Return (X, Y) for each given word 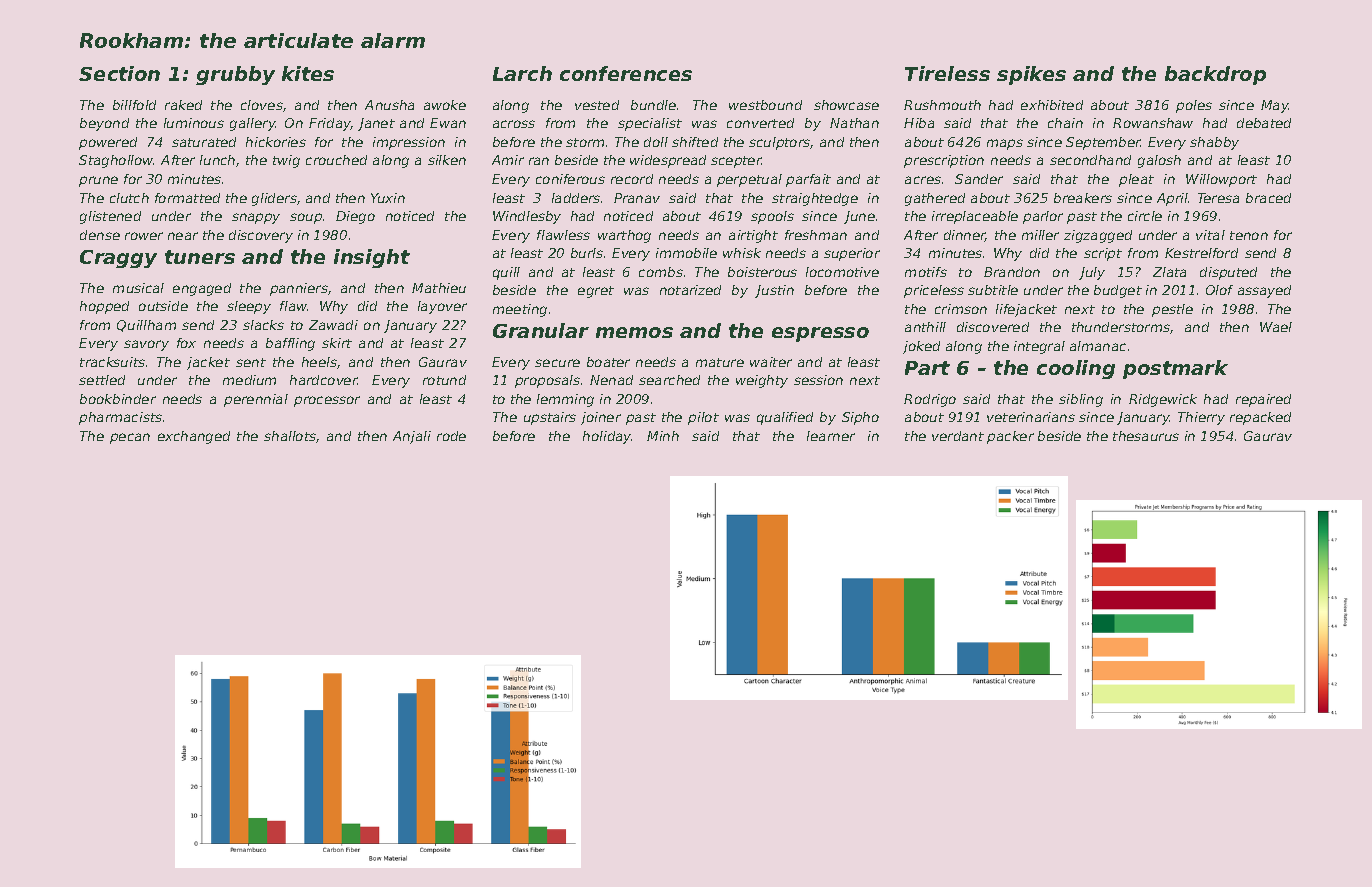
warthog (624, 236)
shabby (1214, 143)
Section (119, 73)
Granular (541, 330)
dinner (965, 236)
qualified (785, 418)
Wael (1276, 327)
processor (327, 401)
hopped (104, 307)
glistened (110, 217)
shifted (695, 142)
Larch (522, 73)
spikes (1031, 75)
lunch (217, 160)
